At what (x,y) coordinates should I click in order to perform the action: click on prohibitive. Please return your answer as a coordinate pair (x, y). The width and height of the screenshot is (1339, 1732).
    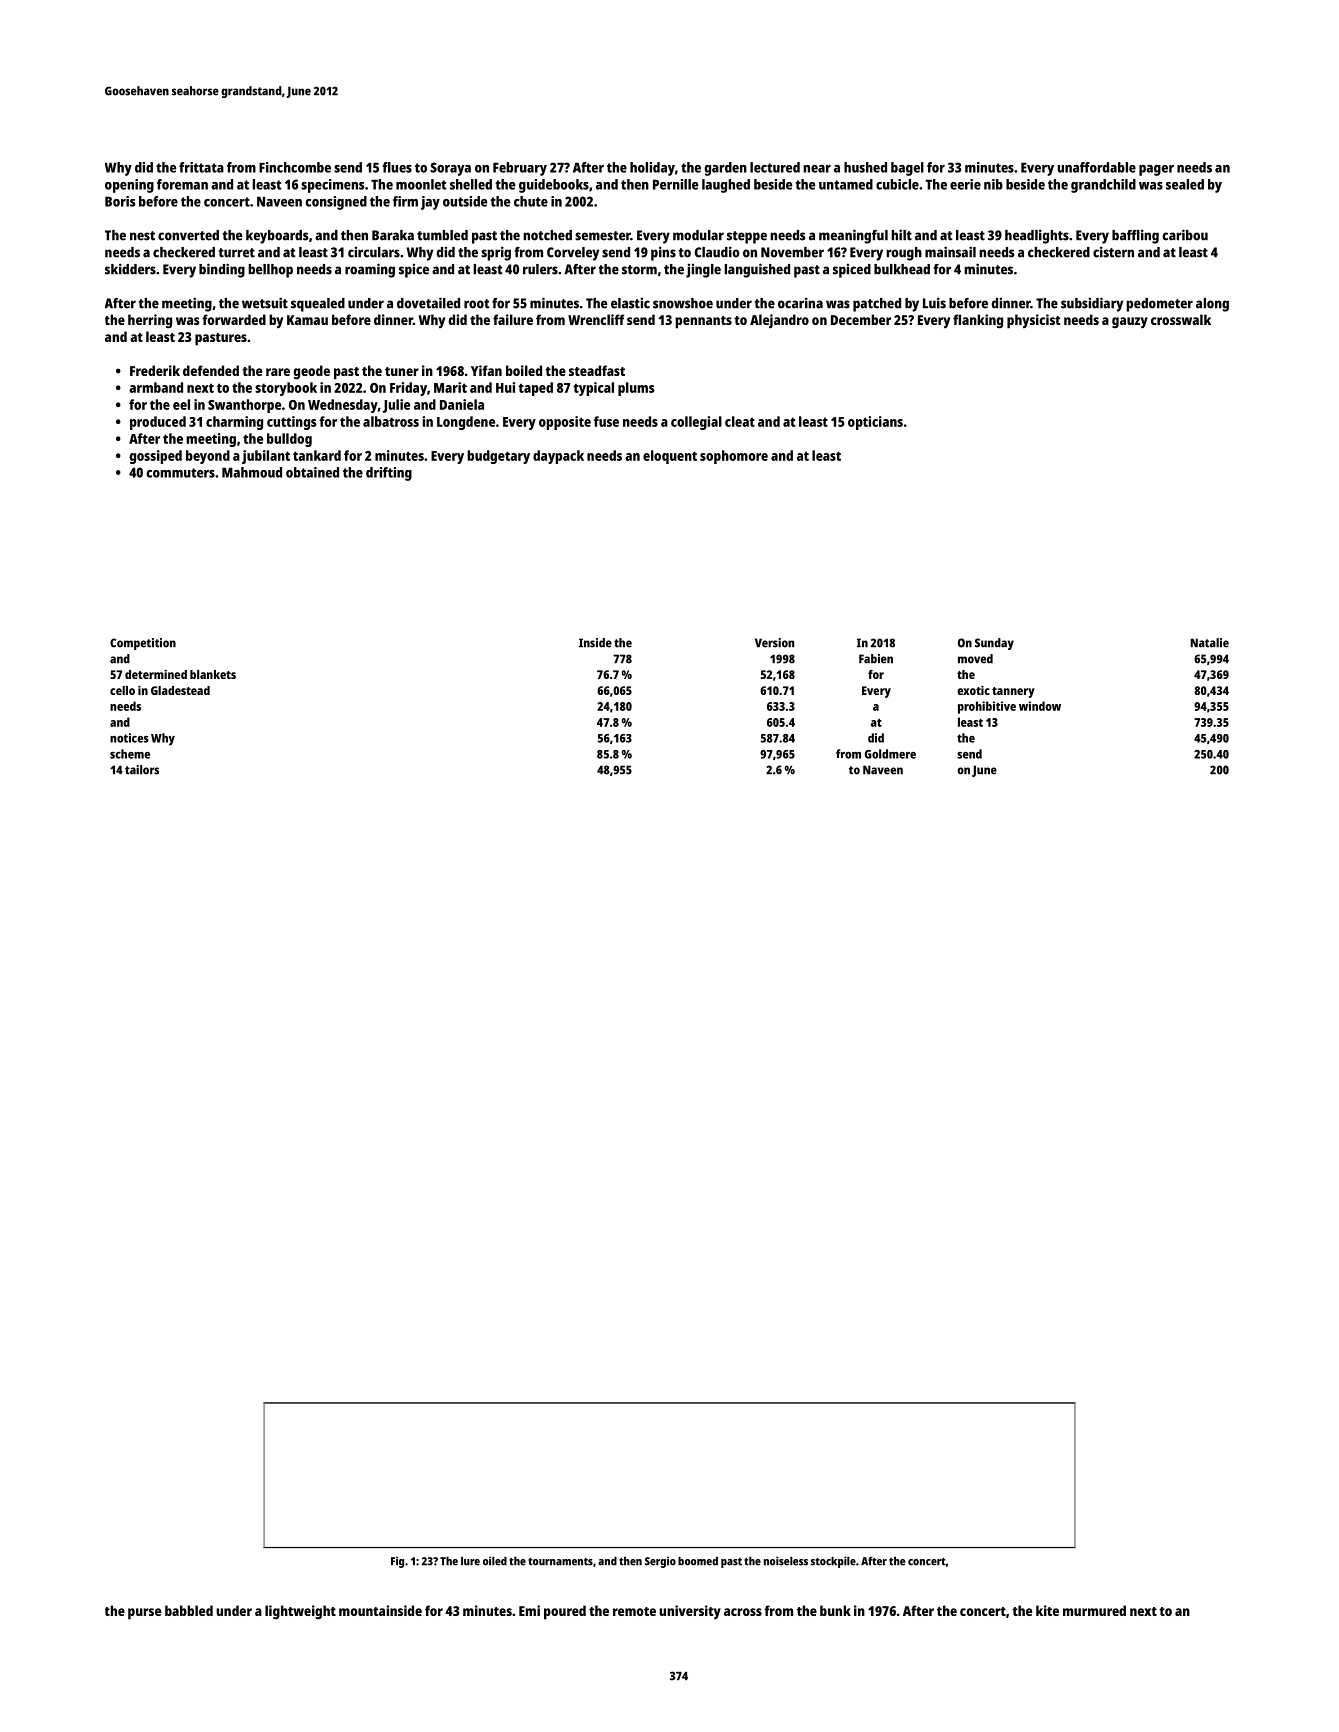
    Looking at the image, I should click on (987, 707).
